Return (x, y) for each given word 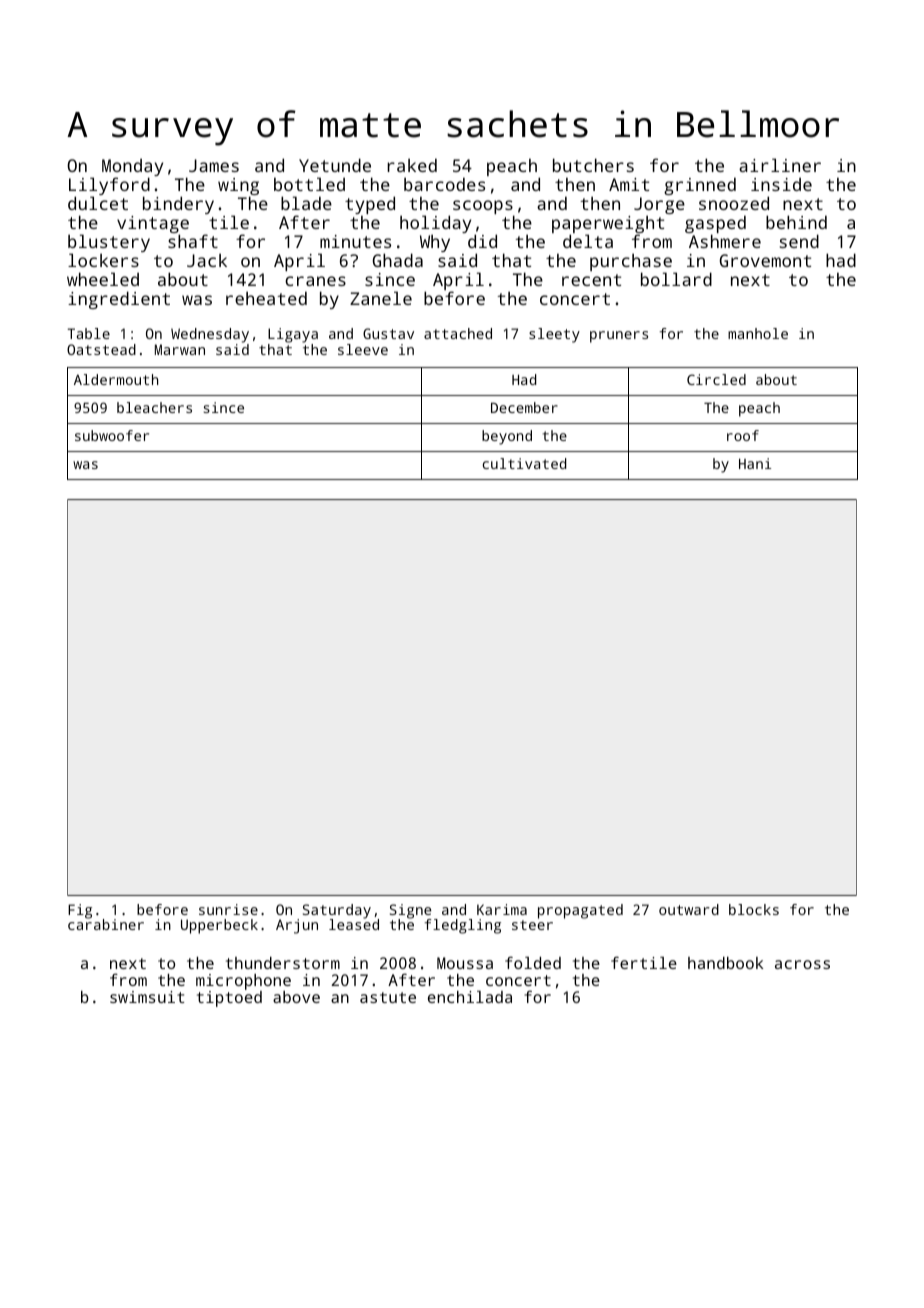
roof (743, 435)
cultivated (524, 463)
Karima (502, 909)
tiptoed (229, 999)
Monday (132, 168)
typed (370, 206)
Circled (716, 379)
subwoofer (112, 435)
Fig (80, 911)
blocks (754, 909)
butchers (593, 165)
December (524, 407)
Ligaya (293, 335)
